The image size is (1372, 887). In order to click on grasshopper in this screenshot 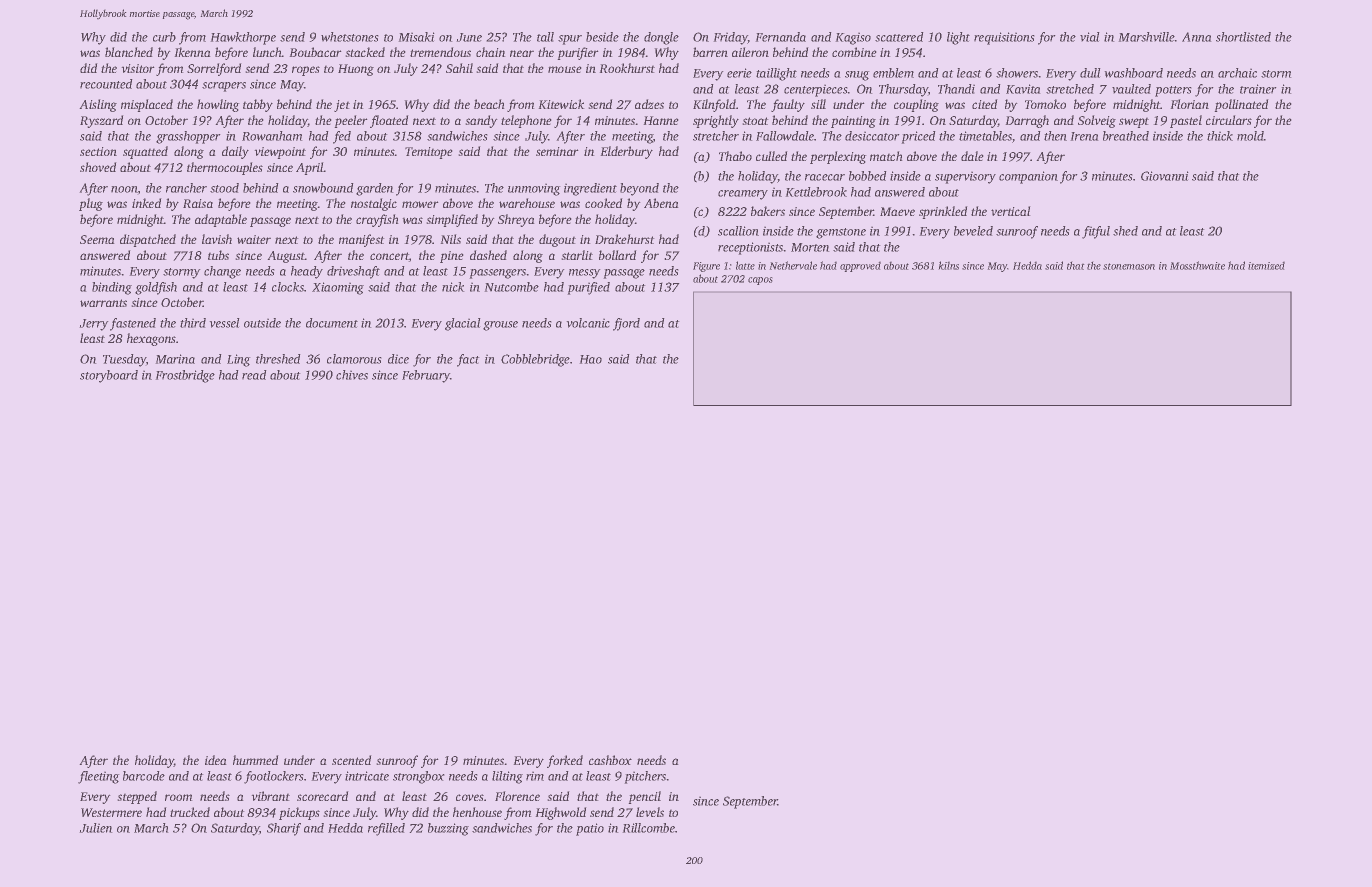, I will do `click(188, 137)`.
